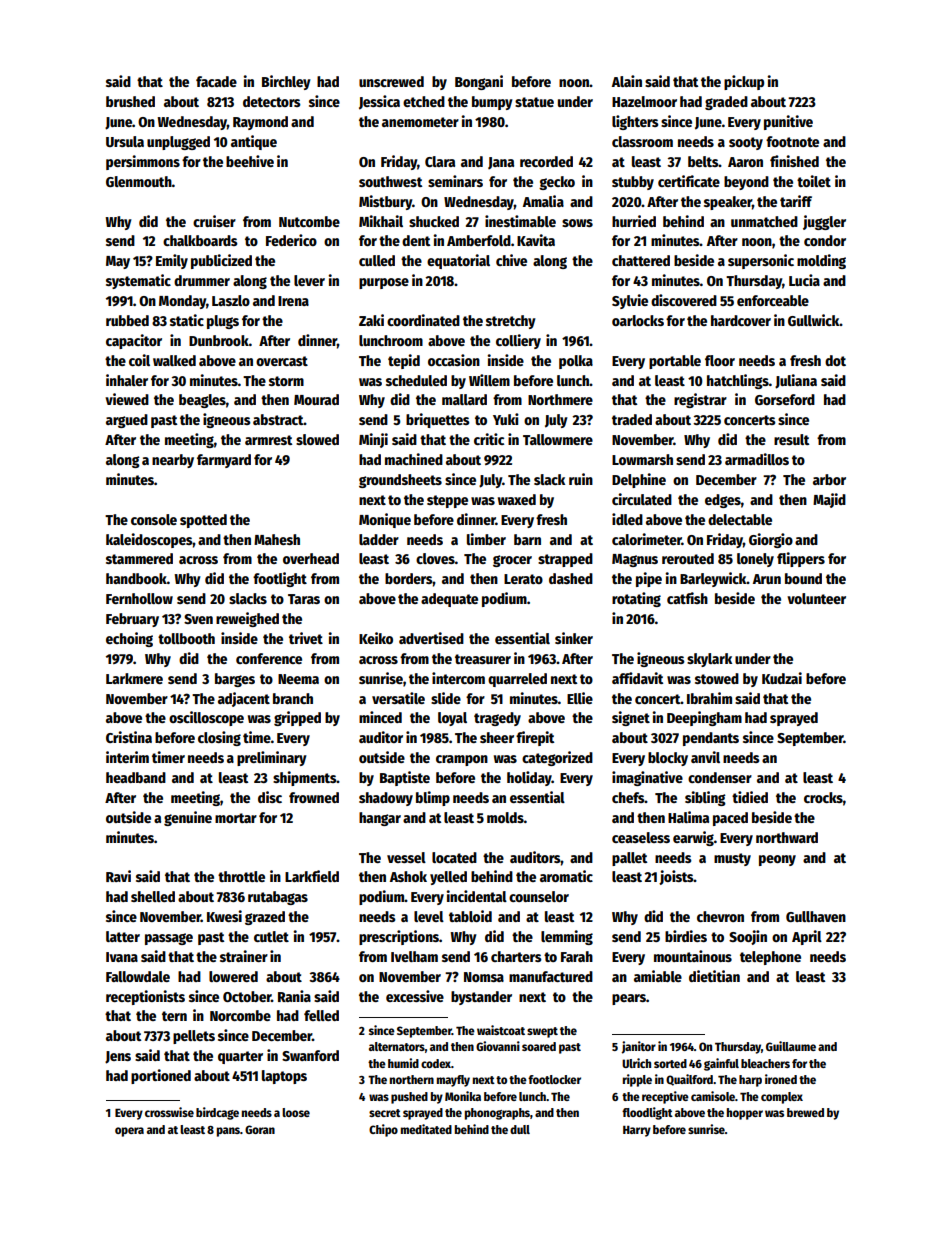 This document has width=952, height=1233. What do you see at coordinates (272, 758) in the document?
I see `preliminary` at bounding box center [272, 758].
